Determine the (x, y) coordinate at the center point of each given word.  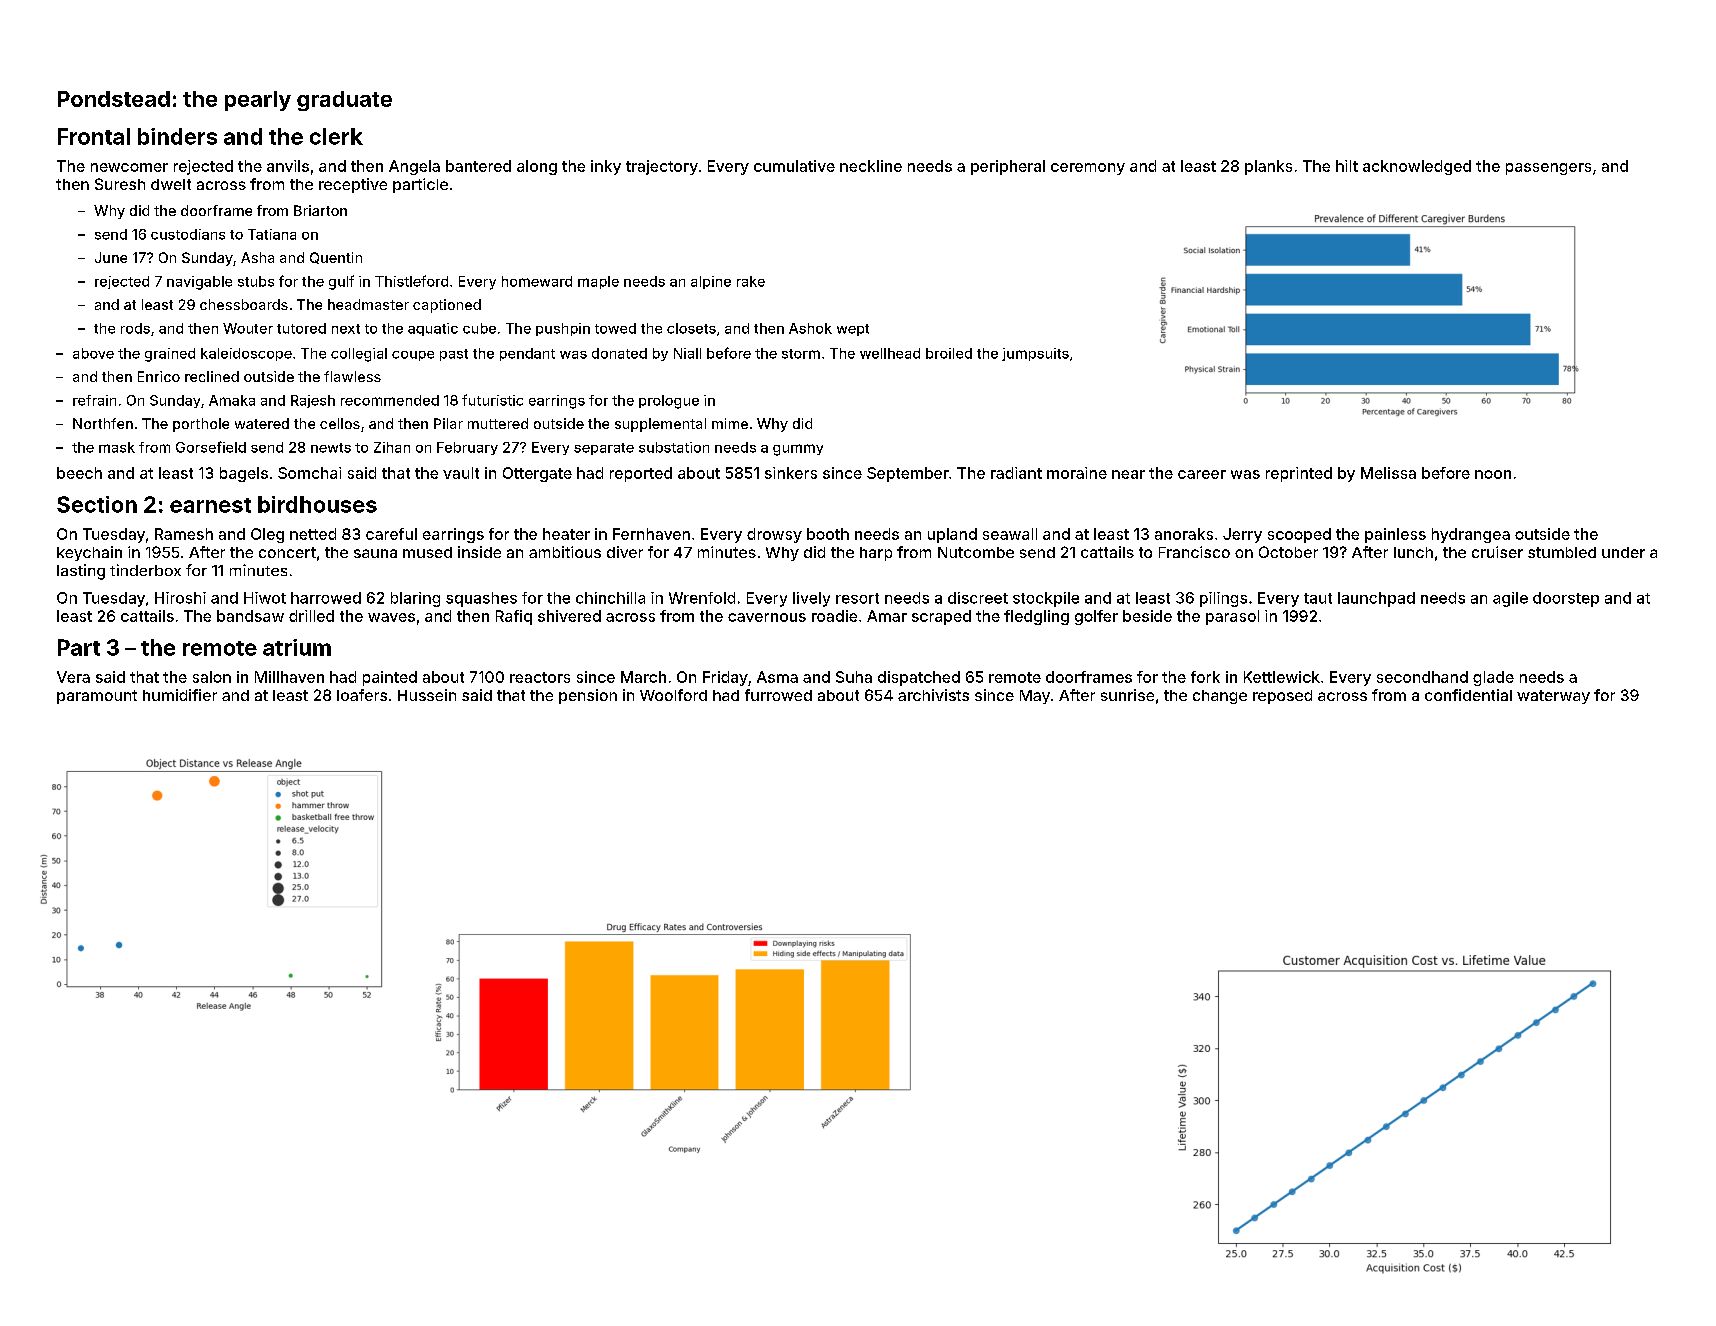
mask (117, 447)
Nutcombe (976, 552)
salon (212, 677)
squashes (481, 599)
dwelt (171, 184)
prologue (669, 402)
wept (853, 330)
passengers (1548, 169)
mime (730, 423)
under (1623, 552)
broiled (949, 353)
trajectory (662, 167)
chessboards (244, 304)
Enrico (159, 376)
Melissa (1388, 473)
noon (1493, 474)
